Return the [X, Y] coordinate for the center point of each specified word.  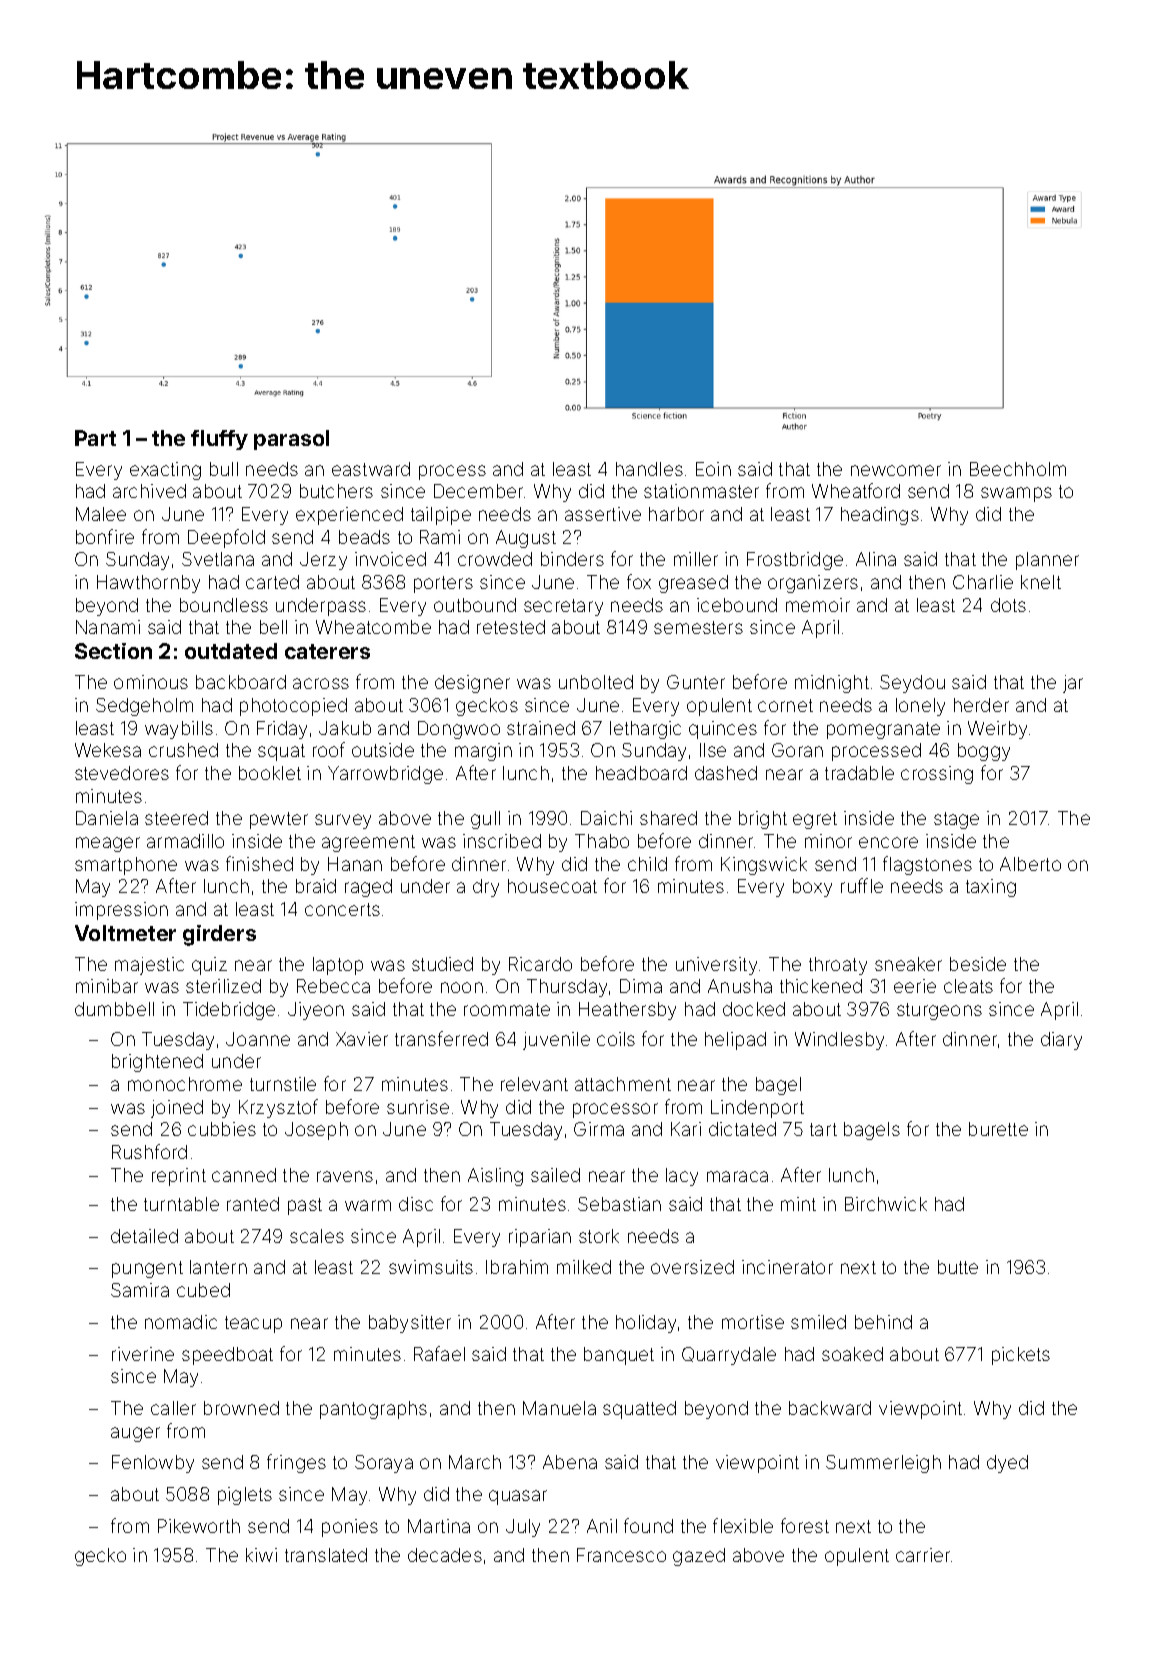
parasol [291, 440]
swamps [1016, 494]
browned [241, 1408]
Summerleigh [883, 1464]
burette [998, 1129]
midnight [832, 684]
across [321, 683]
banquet [619, 1356]
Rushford [149, 1151]
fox [639, 581]
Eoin [713, 469]
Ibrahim [517, 1267]
